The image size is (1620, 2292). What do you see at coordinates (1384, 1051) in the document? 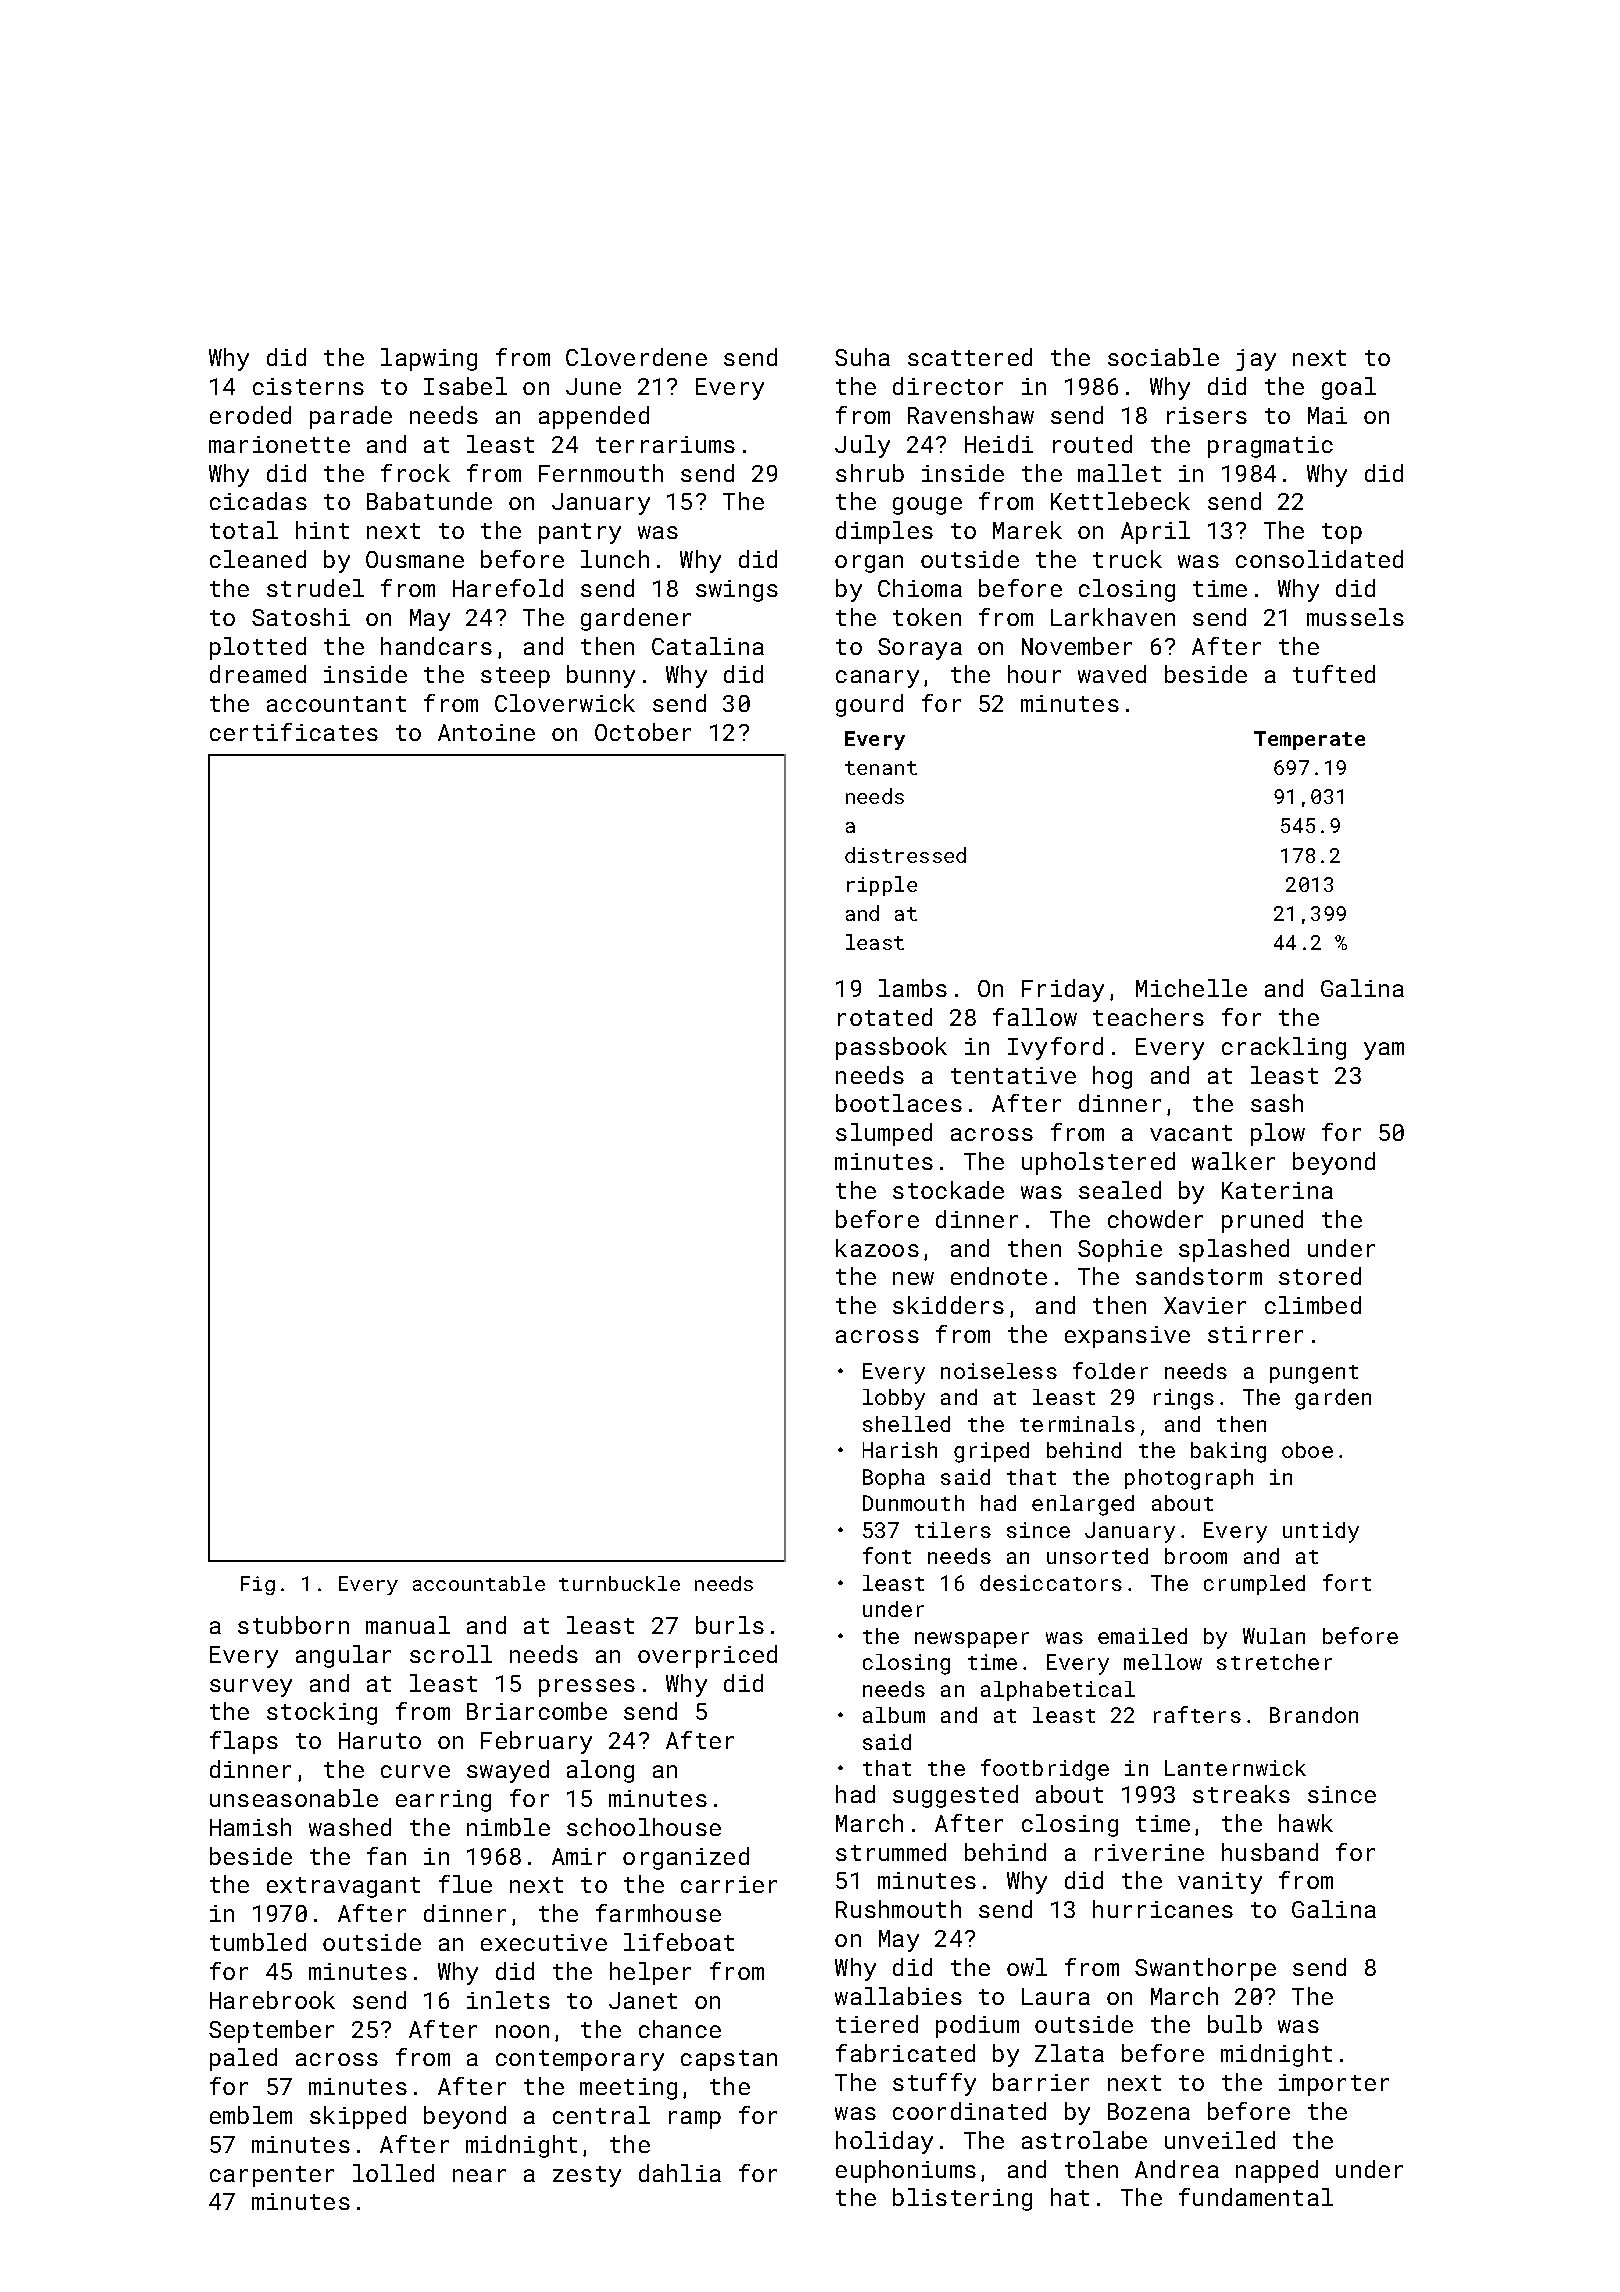
I see `yam` at bounding box center [1384, 1051].
